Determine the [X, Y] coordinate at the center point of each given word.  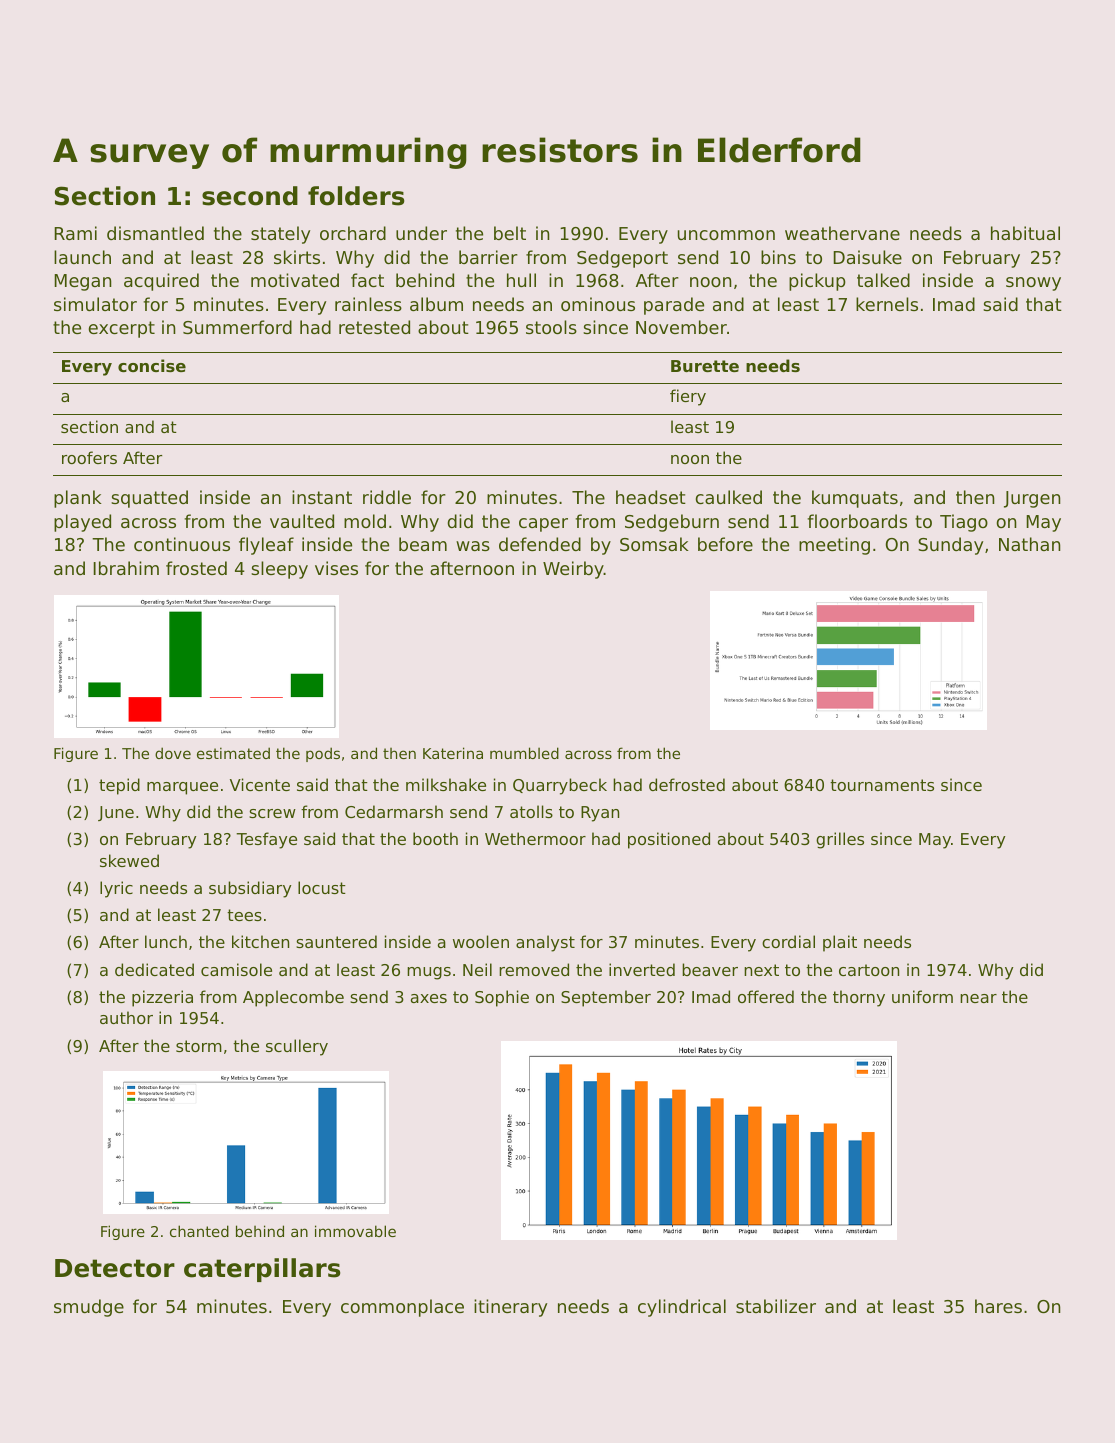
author [126, 1017]
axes [429, 998]
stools [551, 327]
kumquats [855, 499]
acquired [161, 282]
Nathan [1030, 544]
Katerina [453, 753]
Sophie [502, 998]
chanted [199, 1231]
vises [336, 568]
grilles [840, 840]
